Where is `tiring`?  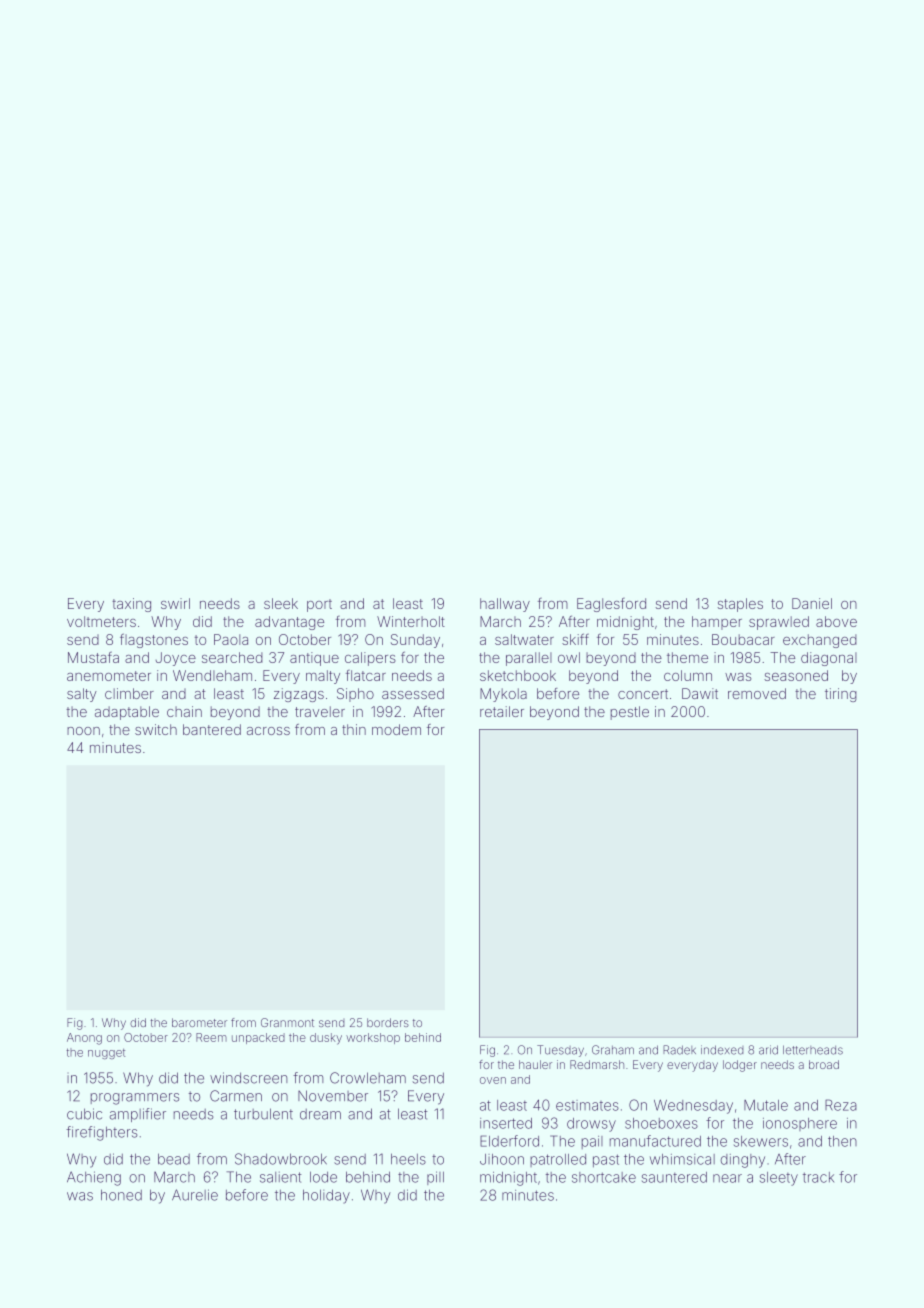 tiring is located at coordinates (841, 695).
